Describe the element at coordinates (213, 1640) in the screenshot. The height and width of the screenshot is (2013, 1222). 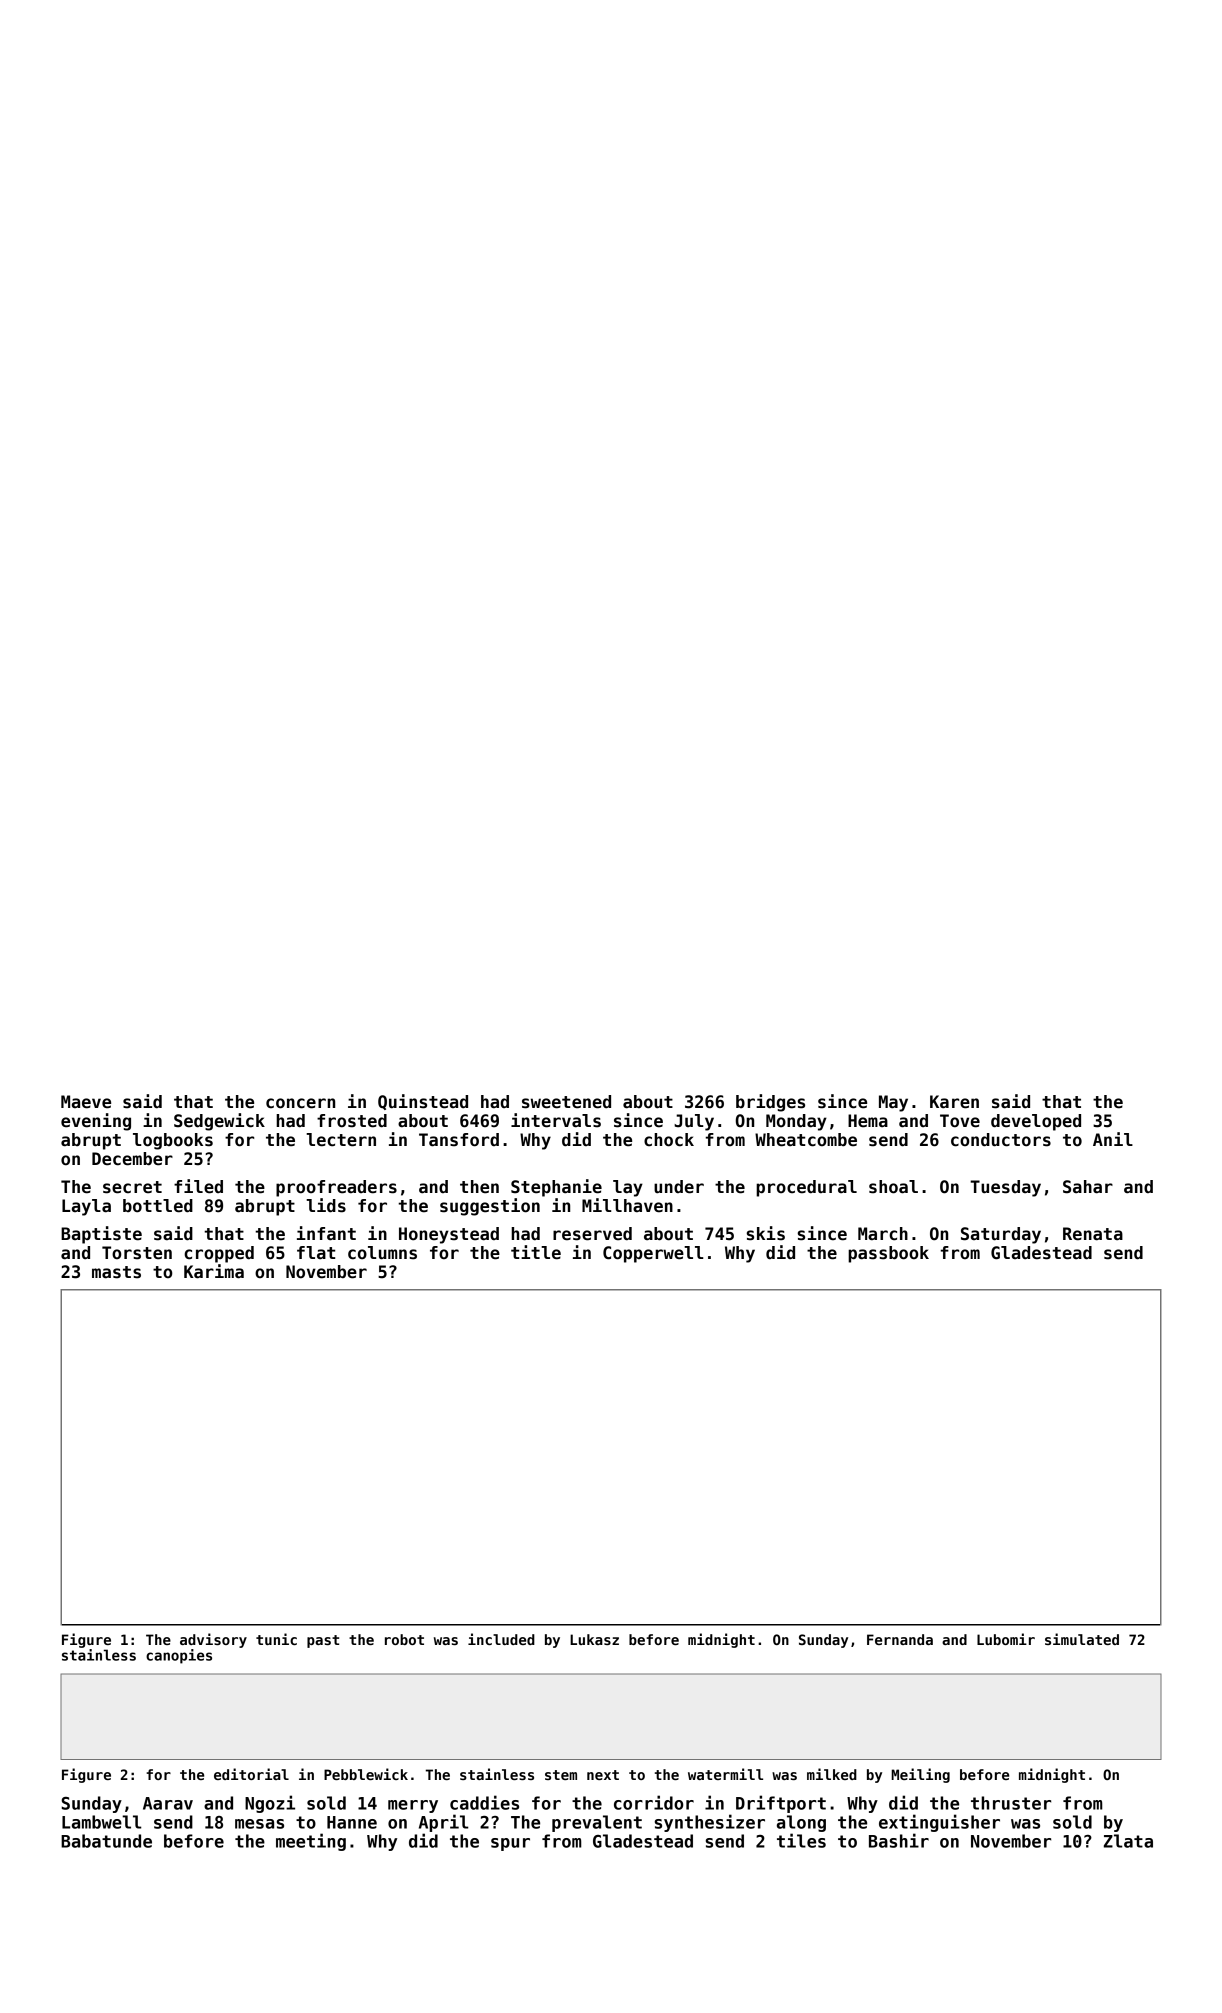
I see `advisory` at that location.
